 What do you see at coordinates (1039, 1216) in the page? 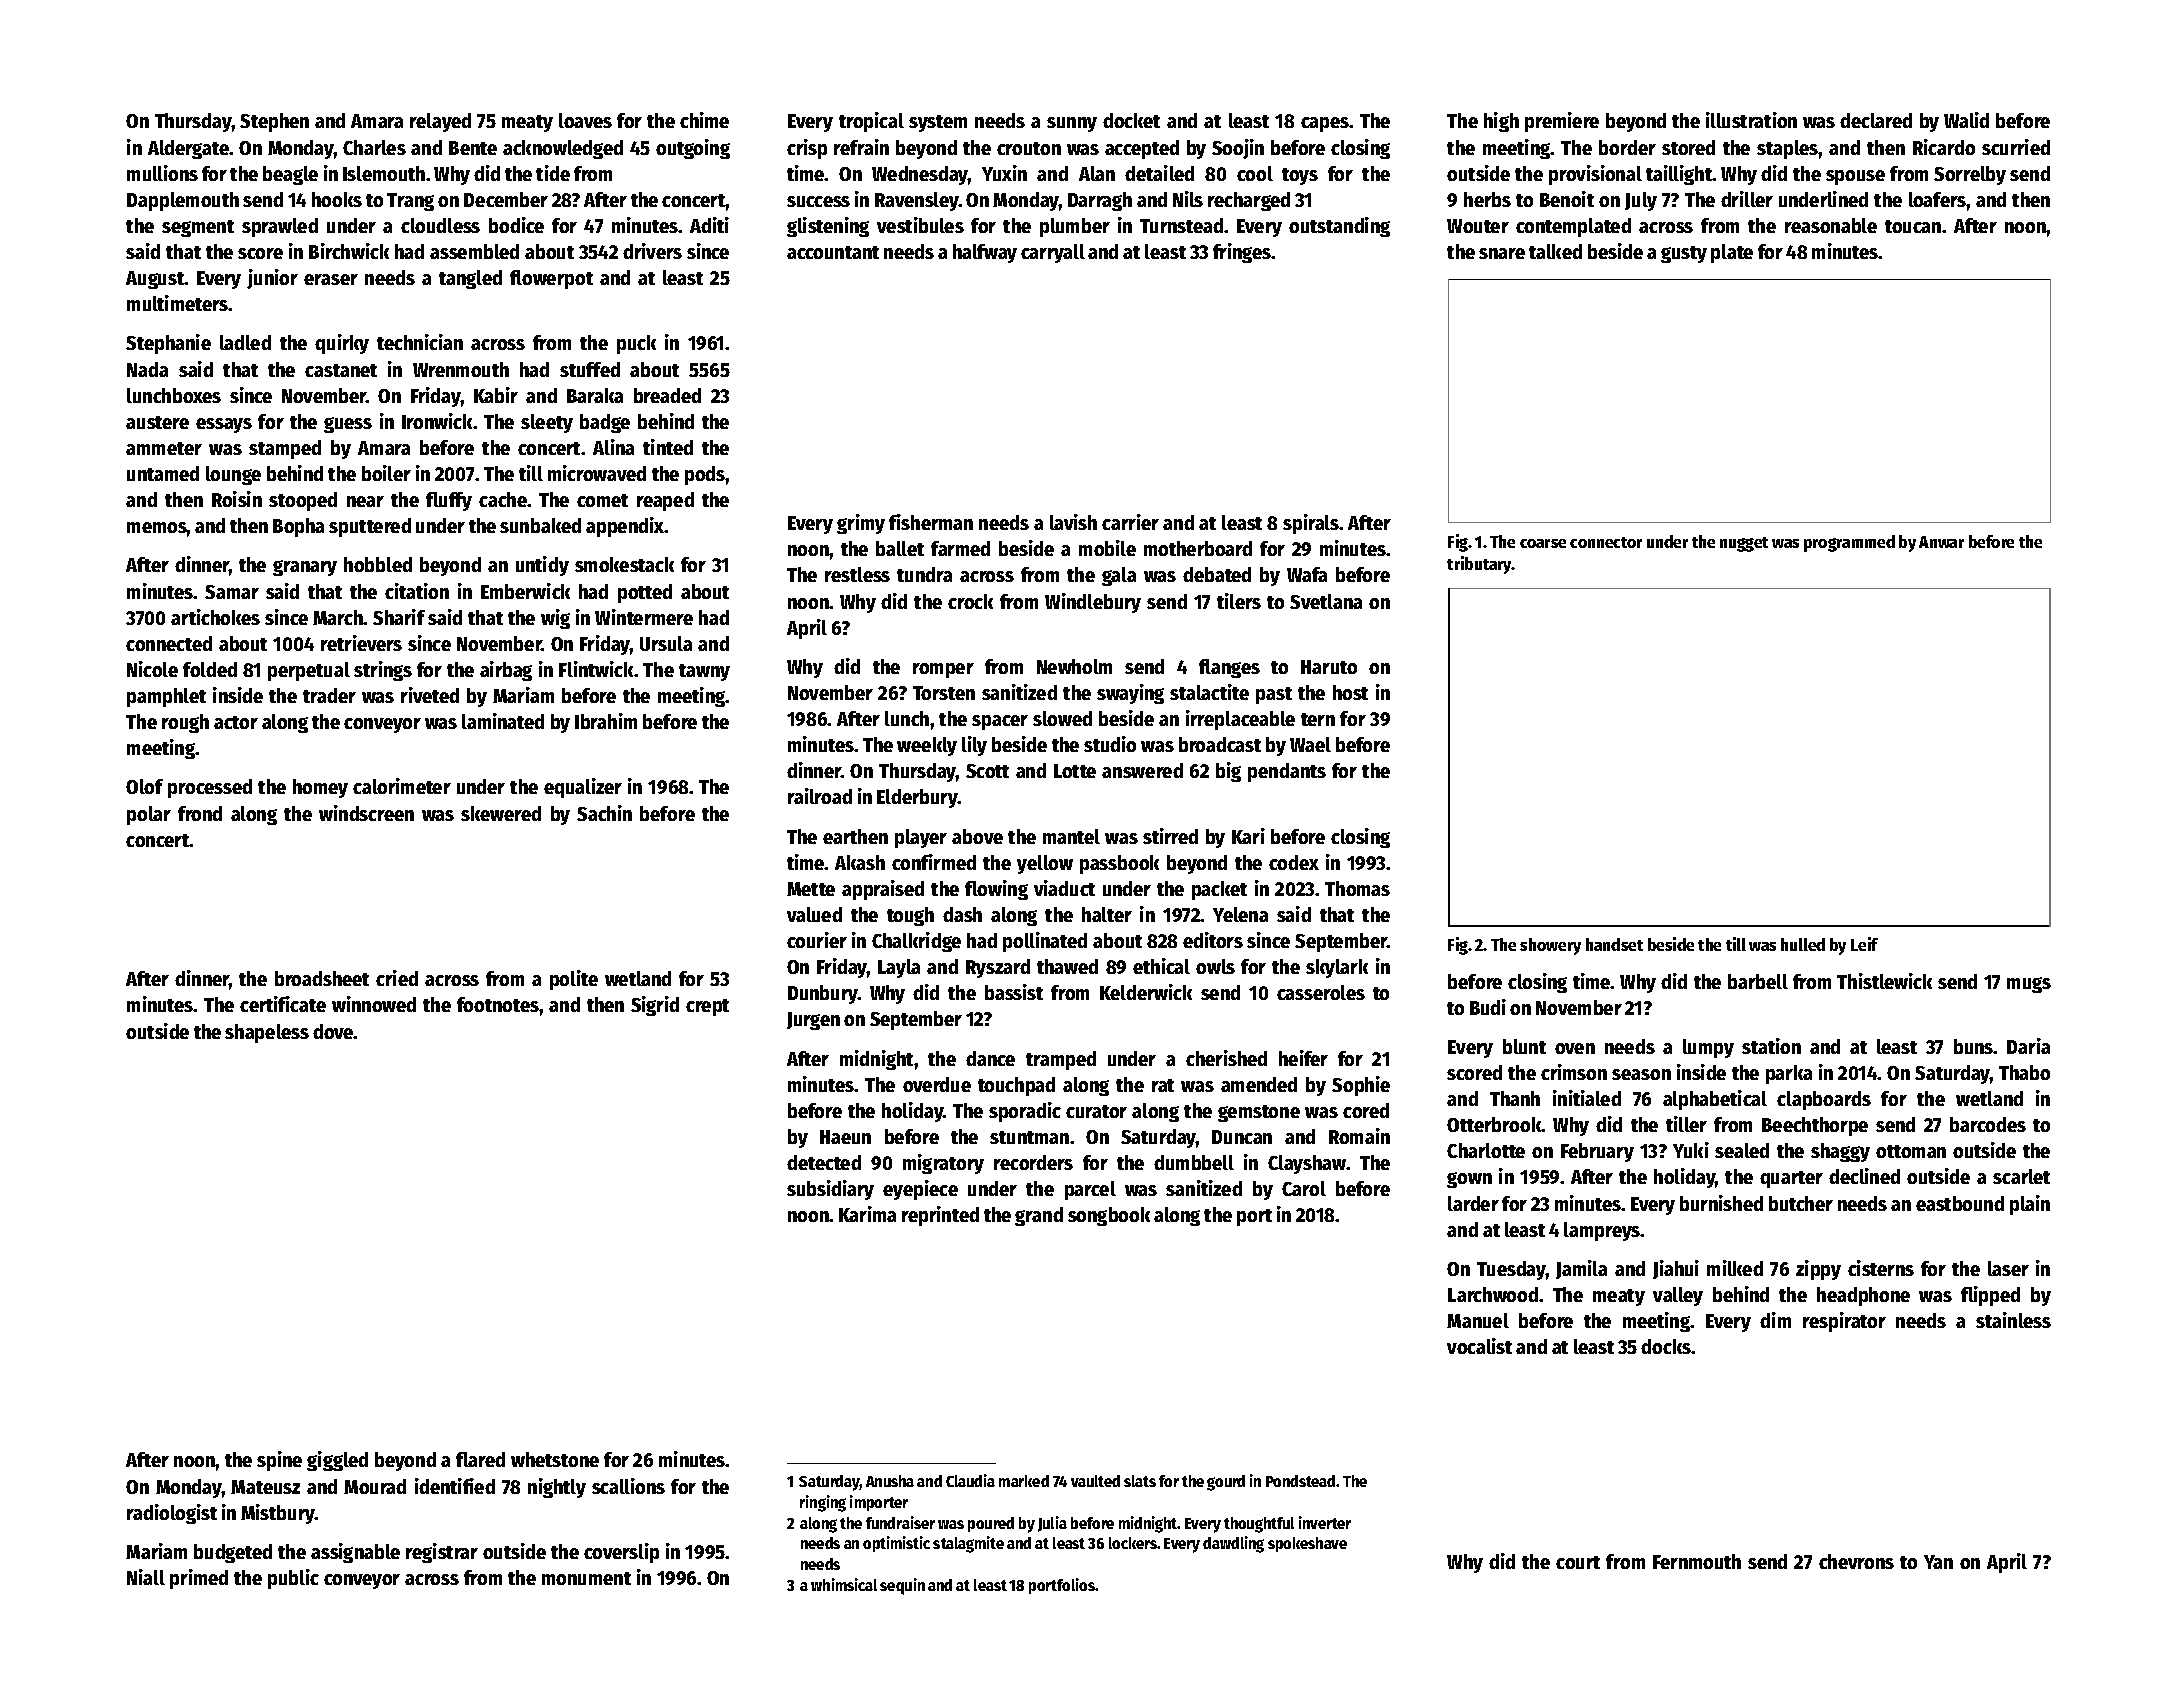
I see `grand` at bounding box center [1039, 1216].
